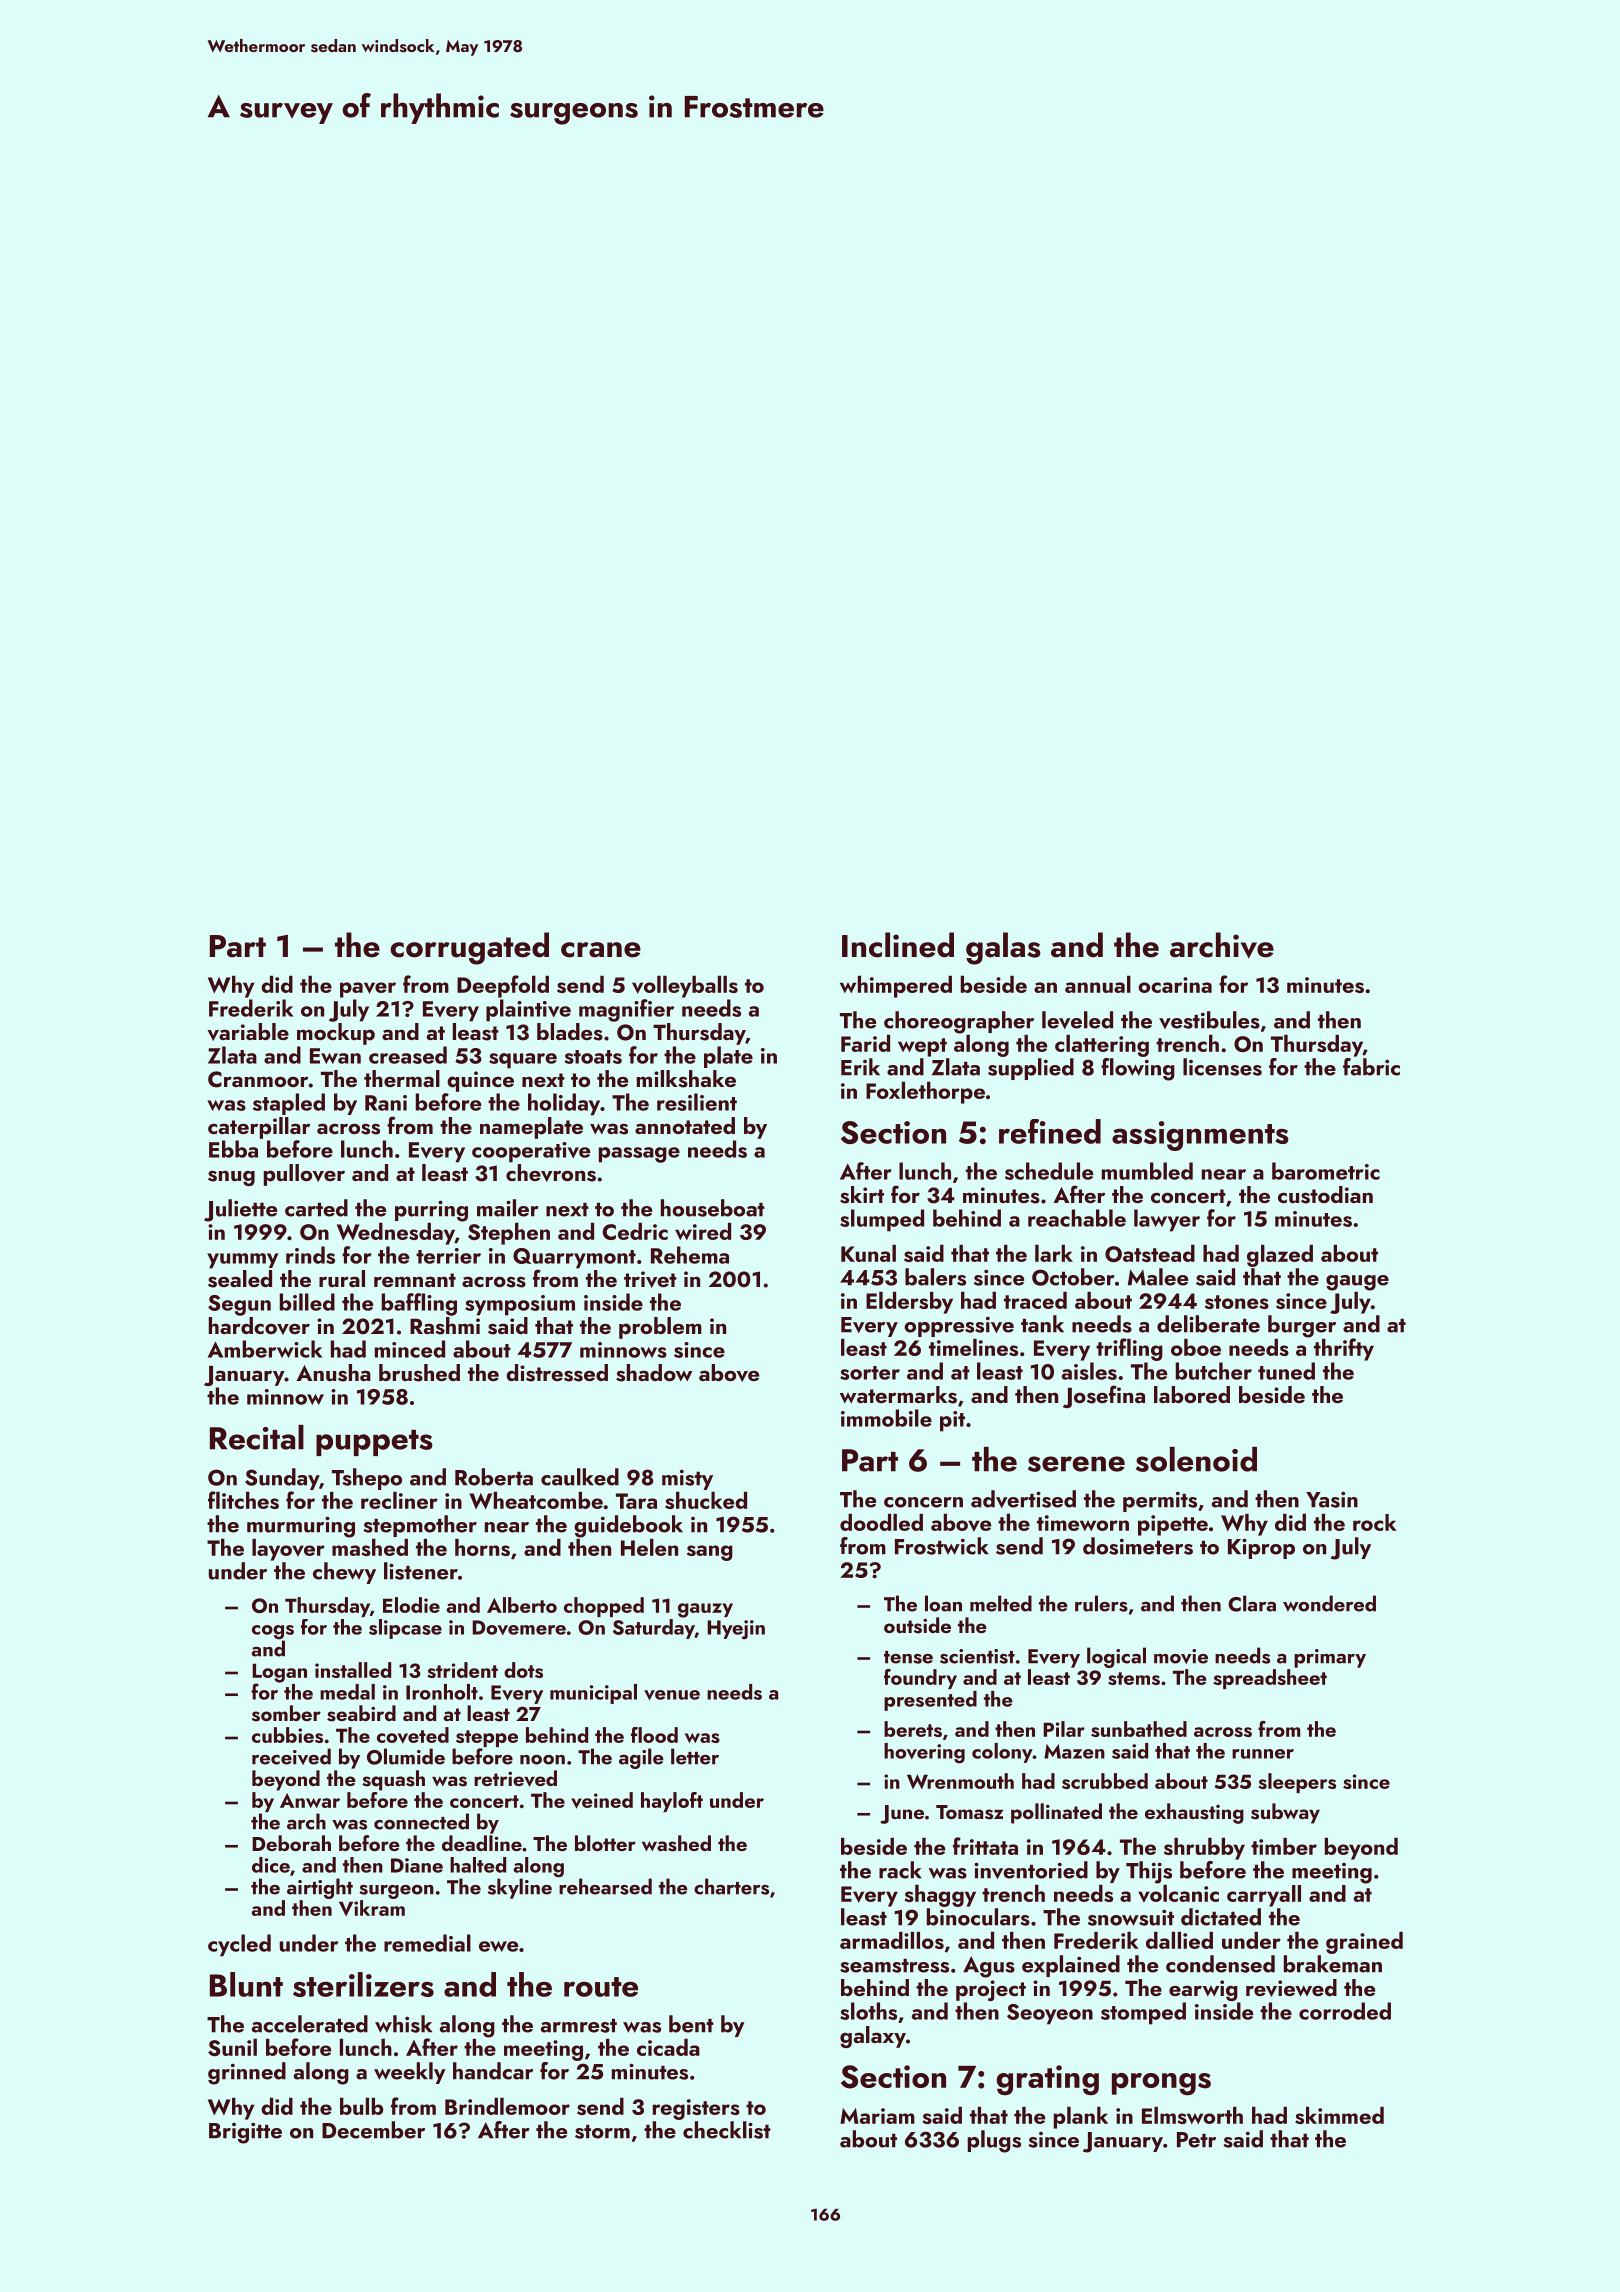 Image resolution: width=1620 pixels, height=2292 pixels. I want to click on somber, so click(286, 1713).
